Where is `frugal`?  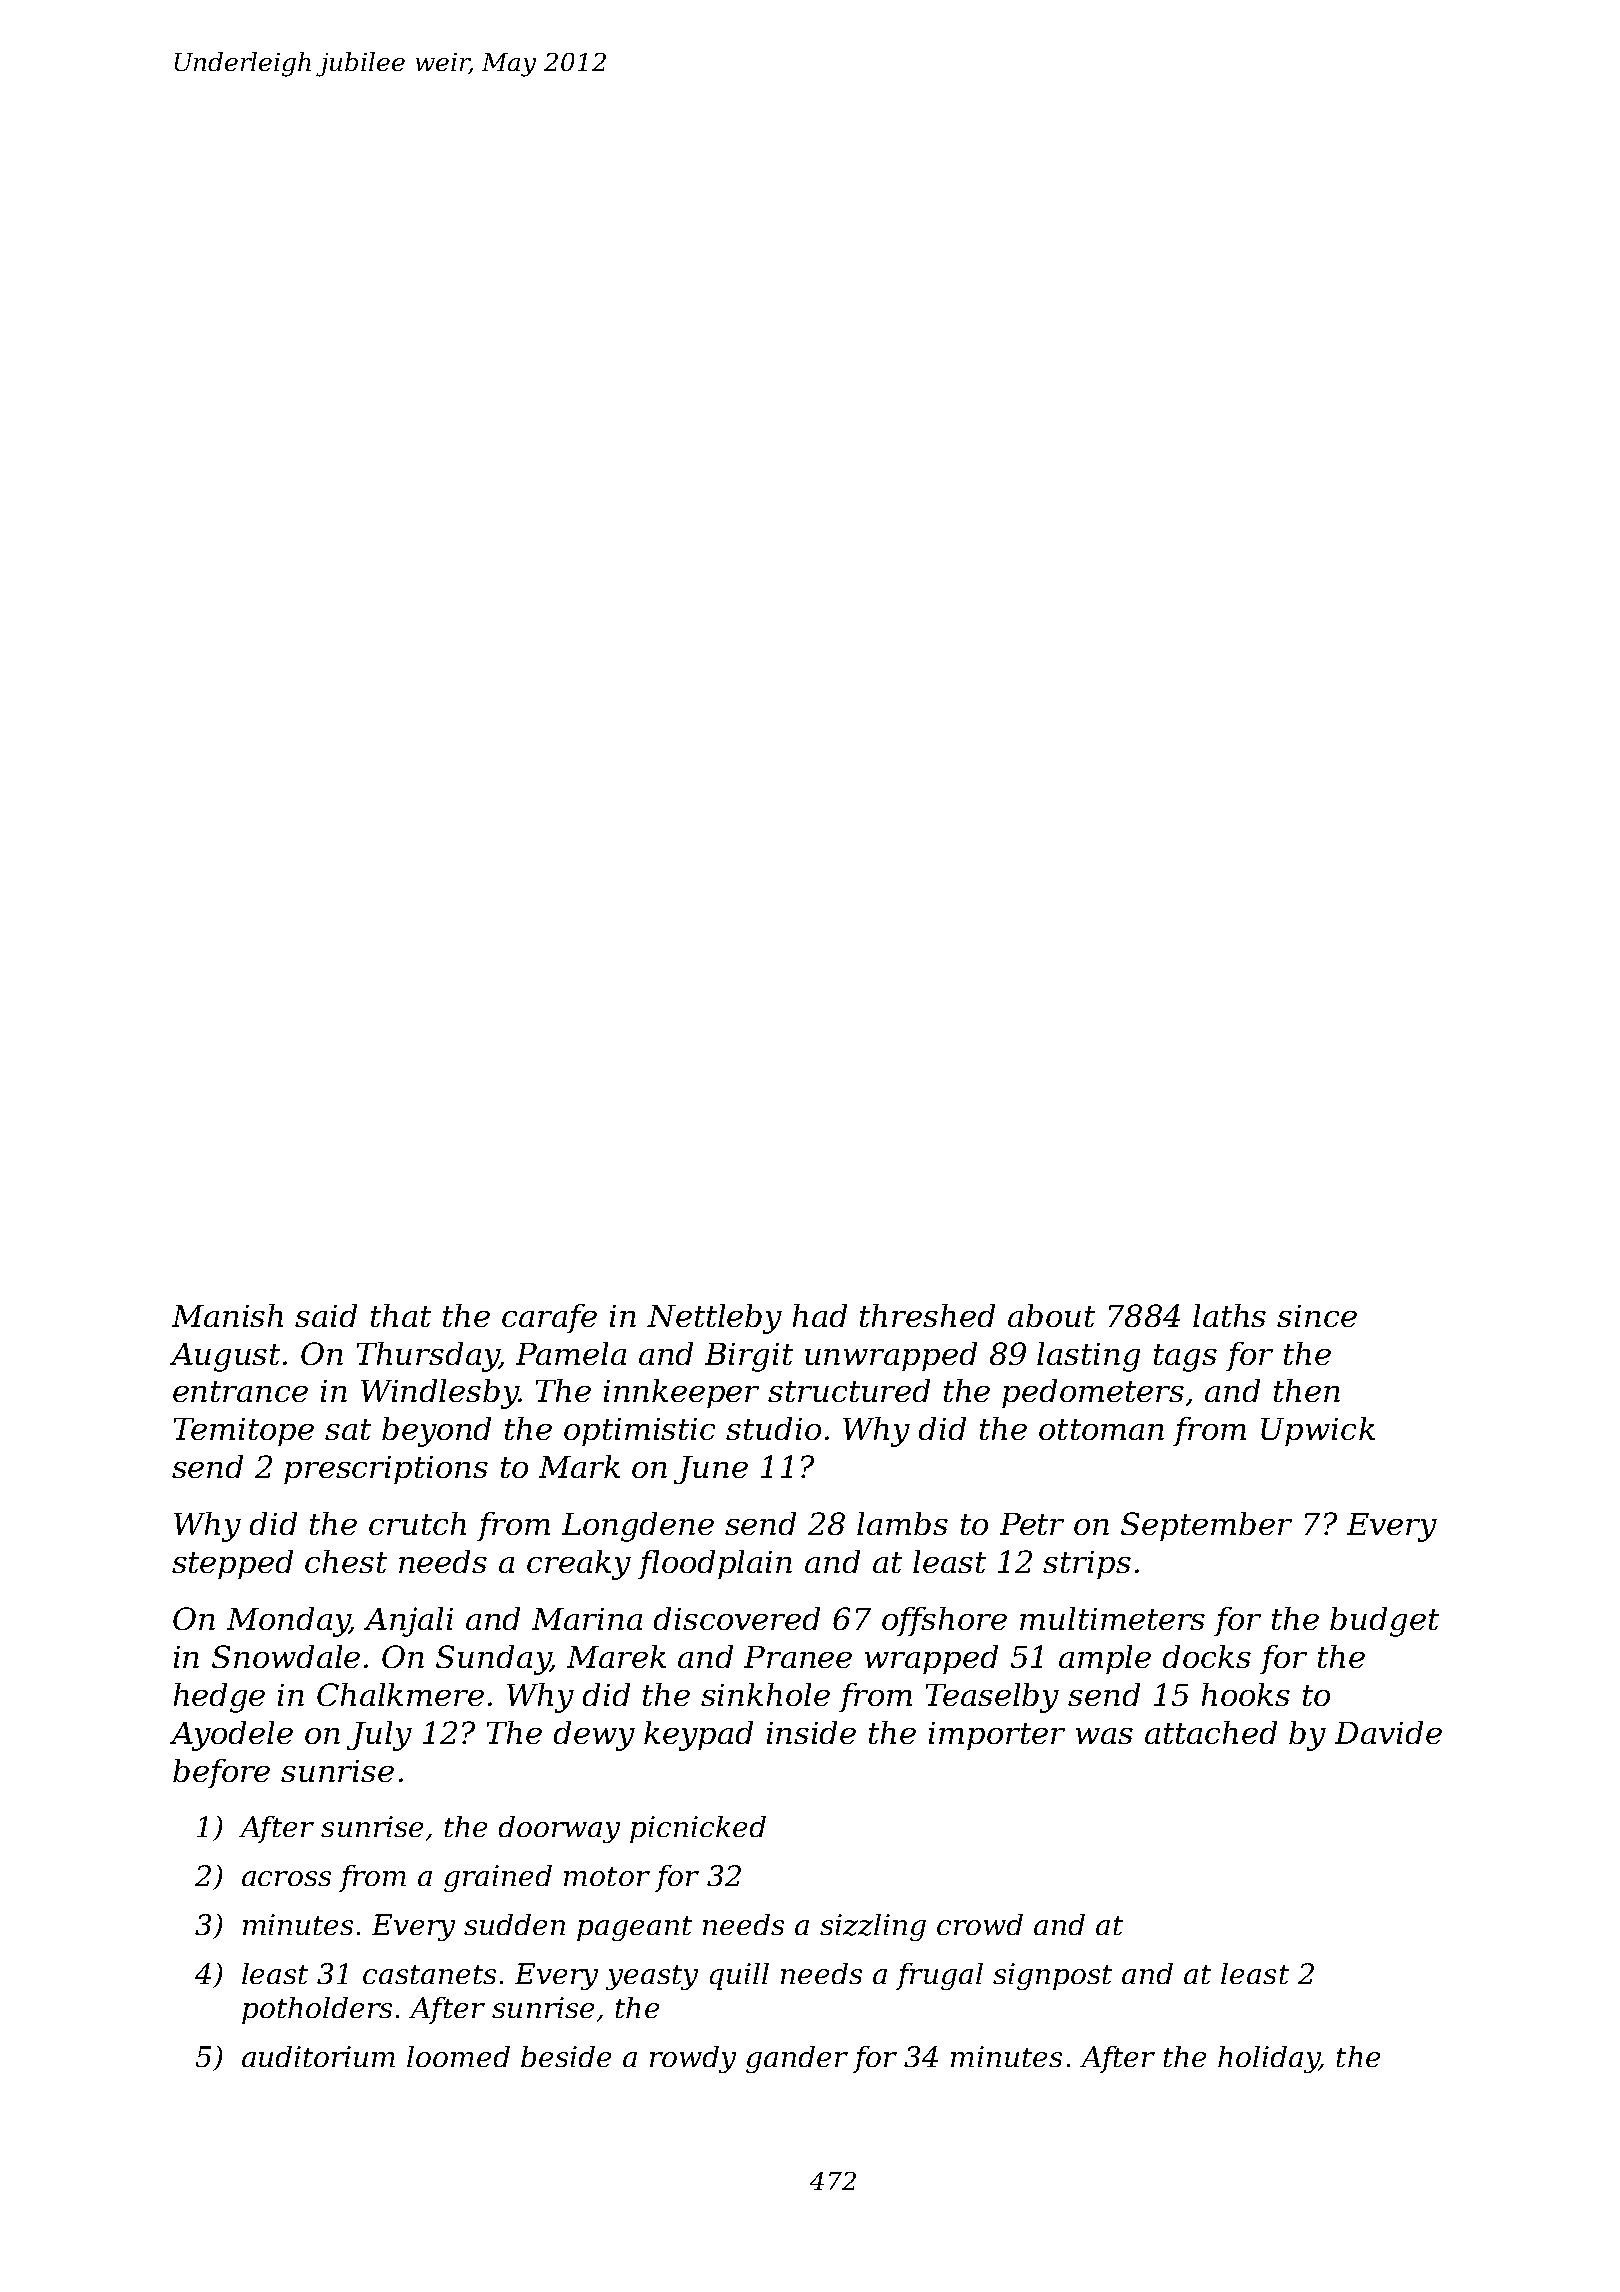 frugal is located at coordinates (939, 1976).
